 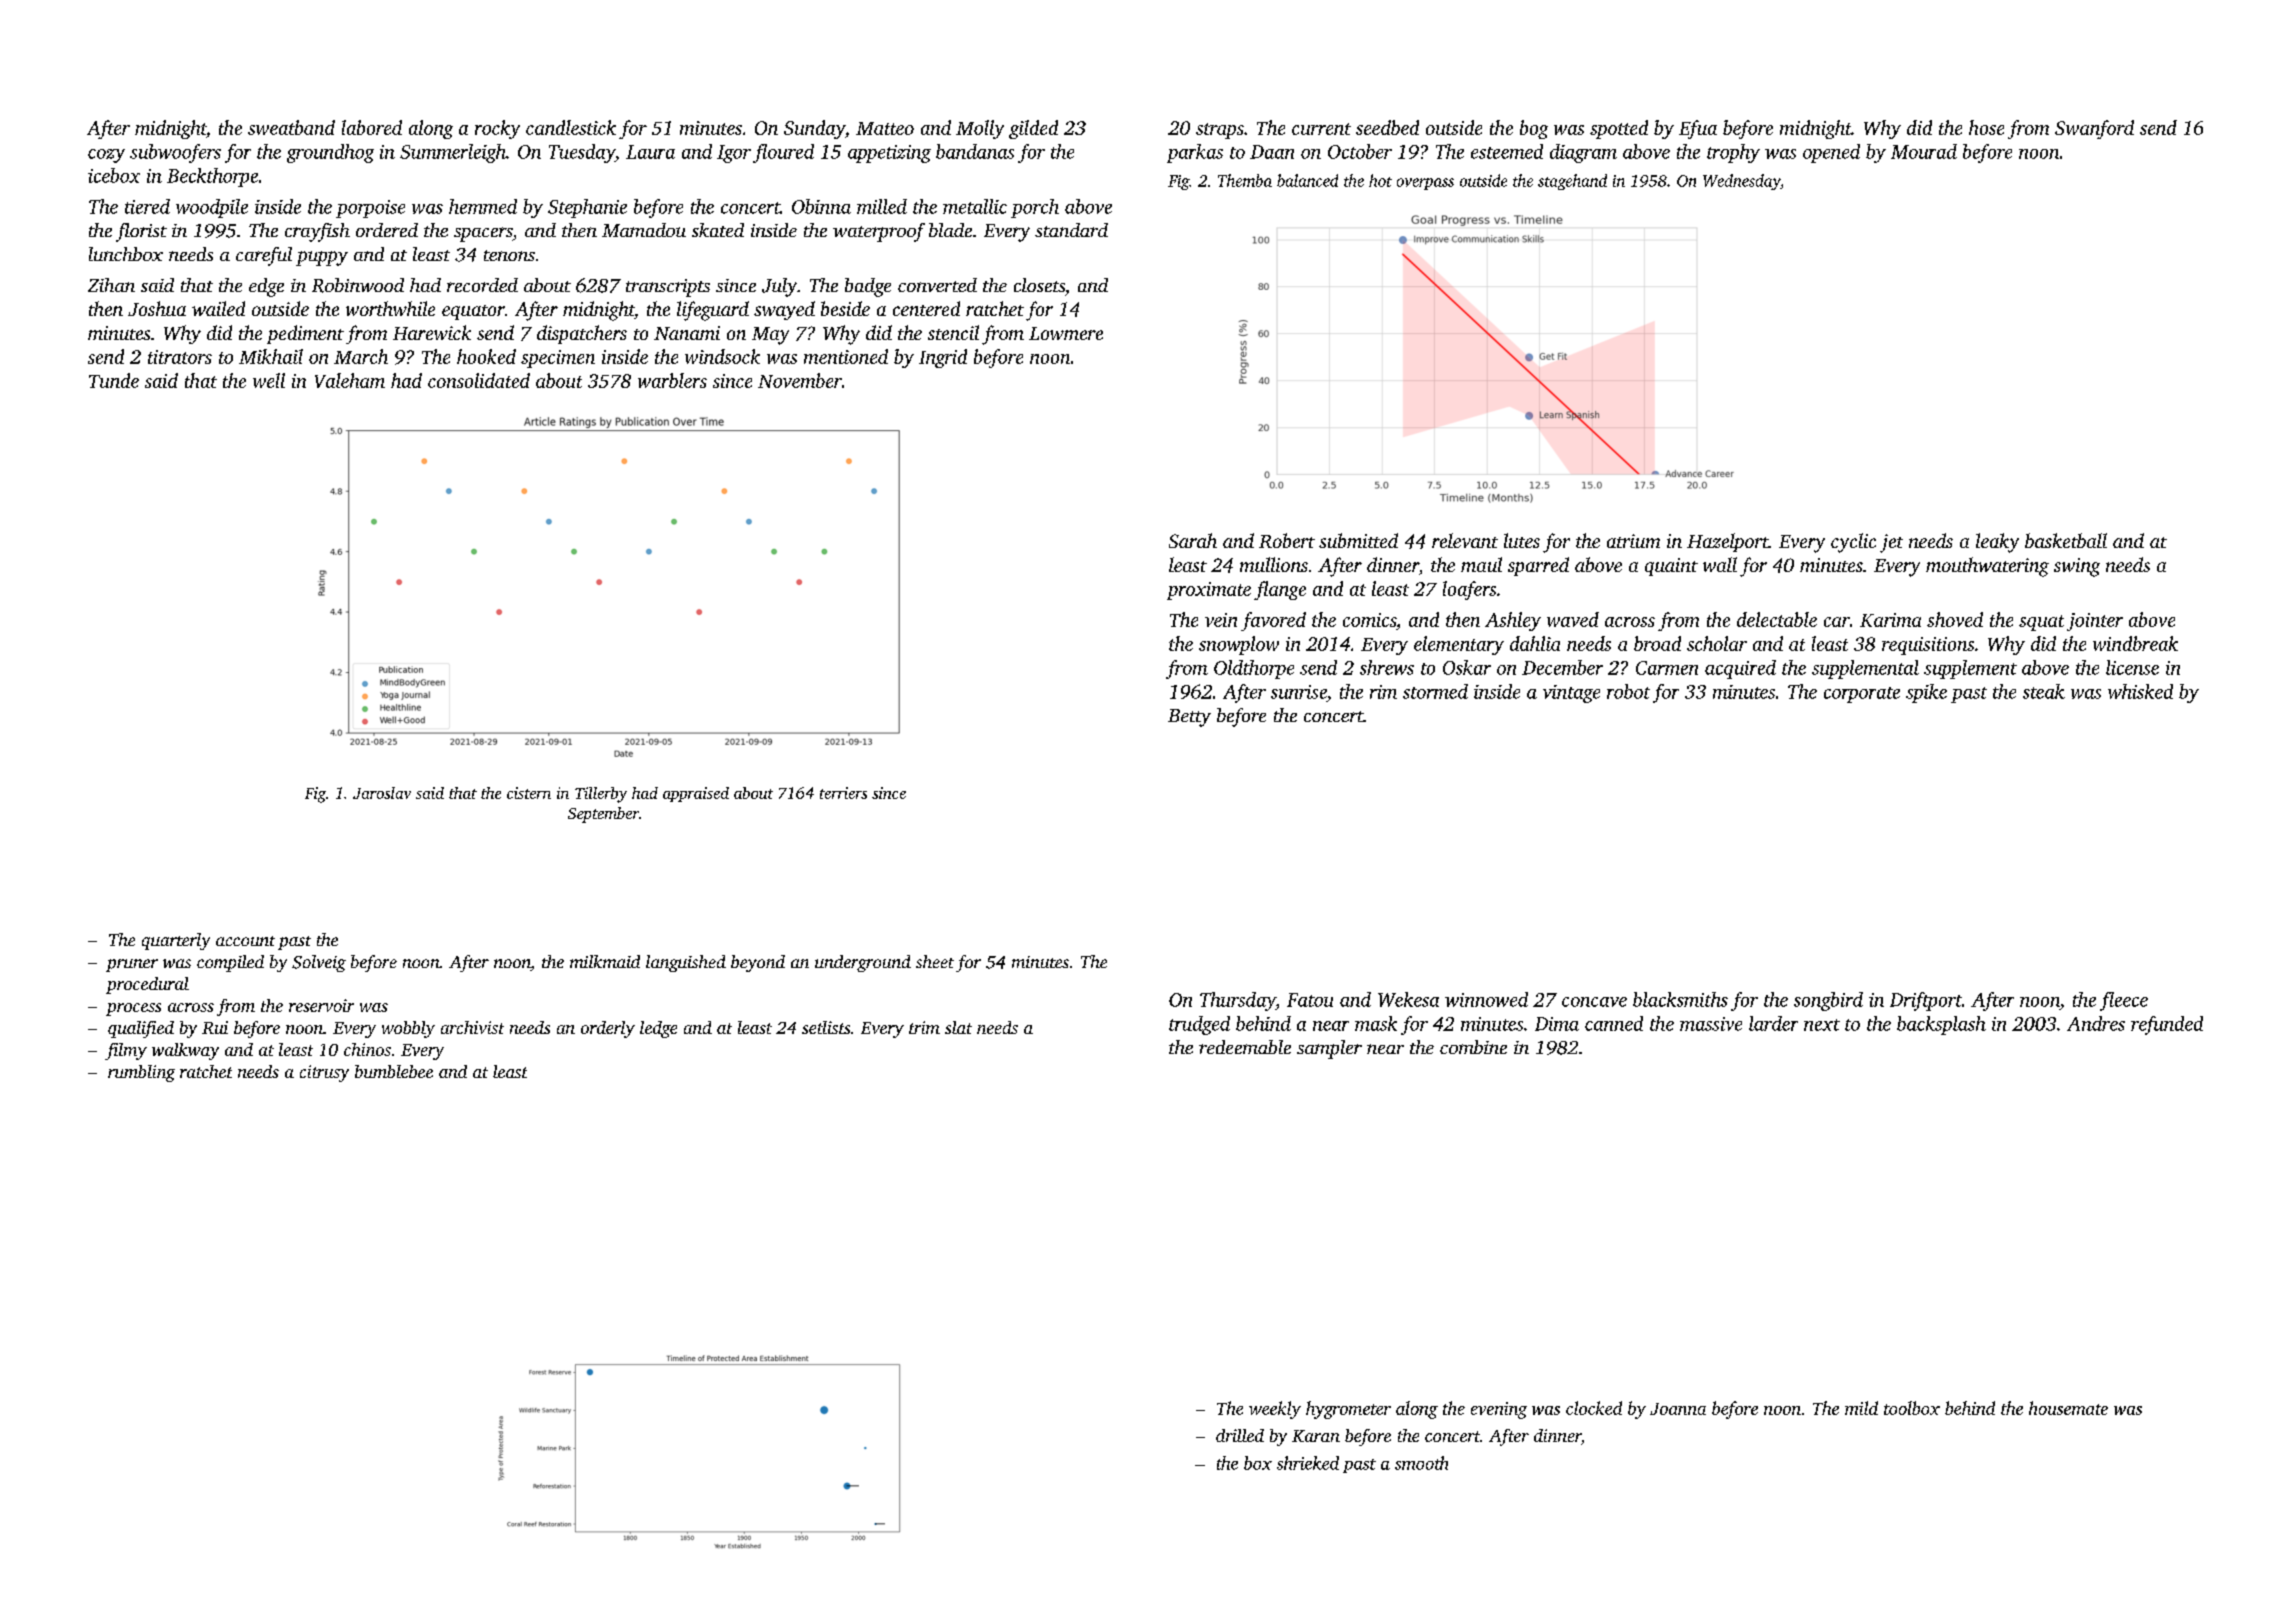 I want to click on Jaroslav, so click(x=382, y=793).
